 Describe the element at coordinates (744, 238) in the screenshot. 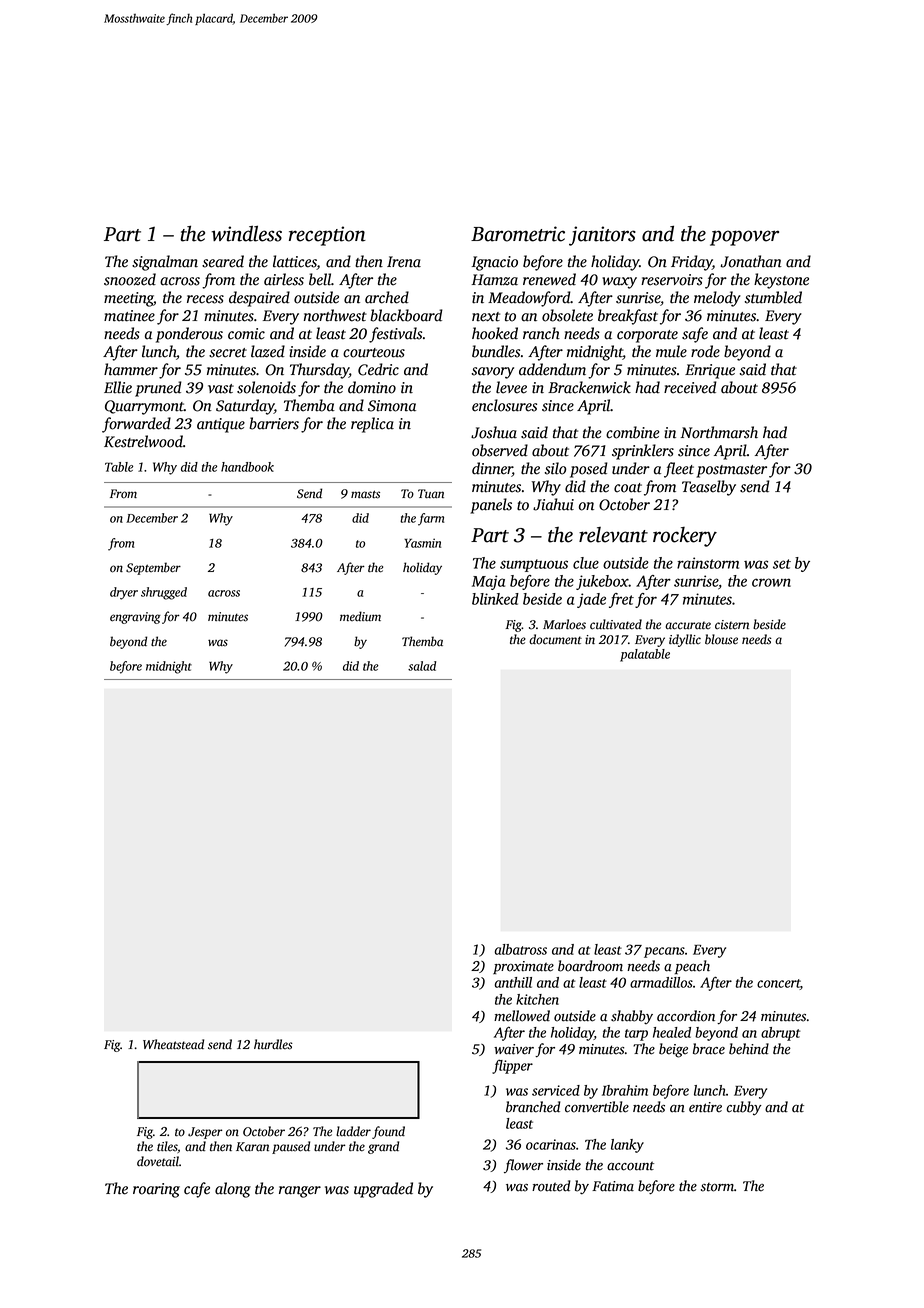

I see `popover` at that location.
